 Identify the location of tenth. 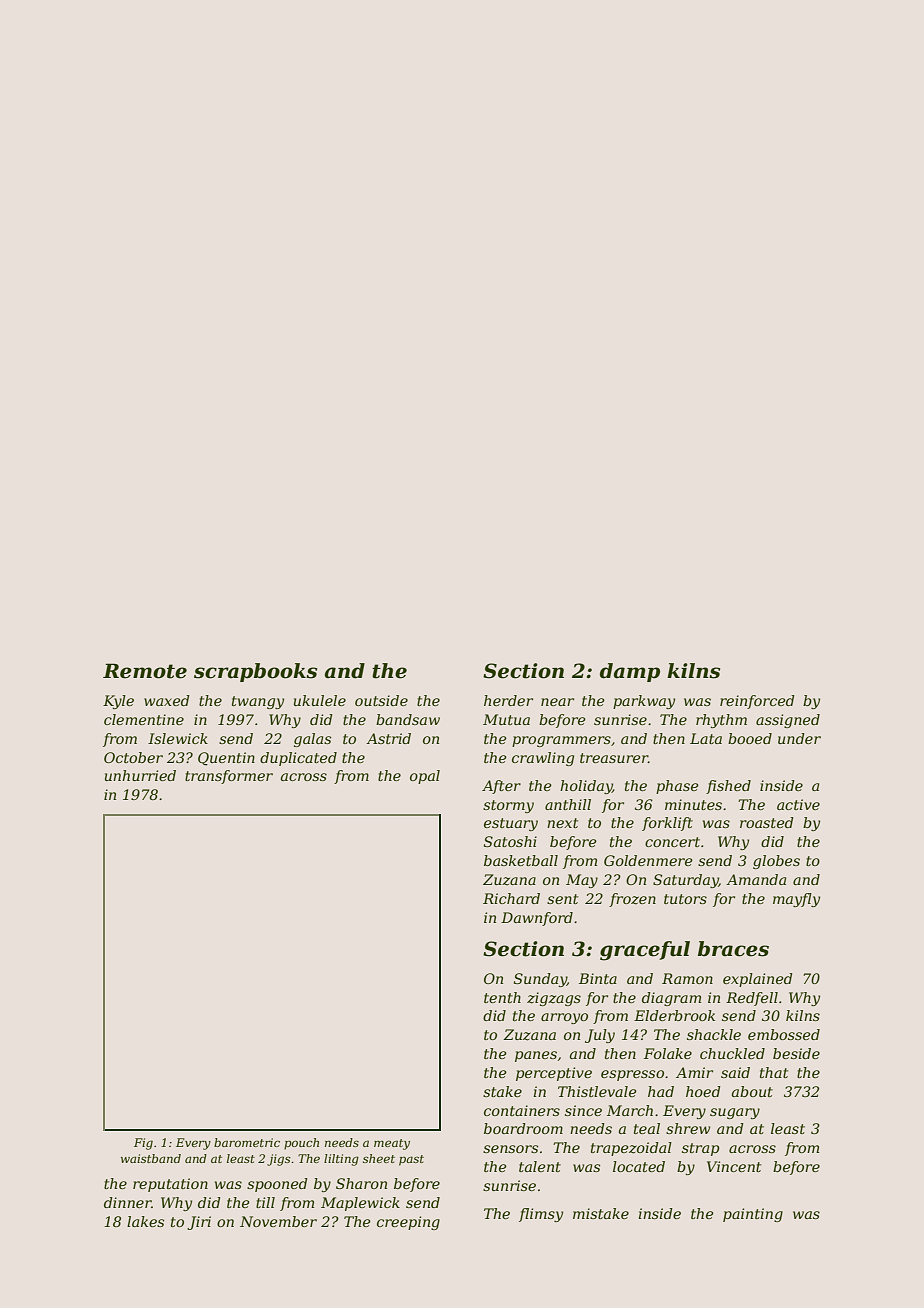
(502, 997).
